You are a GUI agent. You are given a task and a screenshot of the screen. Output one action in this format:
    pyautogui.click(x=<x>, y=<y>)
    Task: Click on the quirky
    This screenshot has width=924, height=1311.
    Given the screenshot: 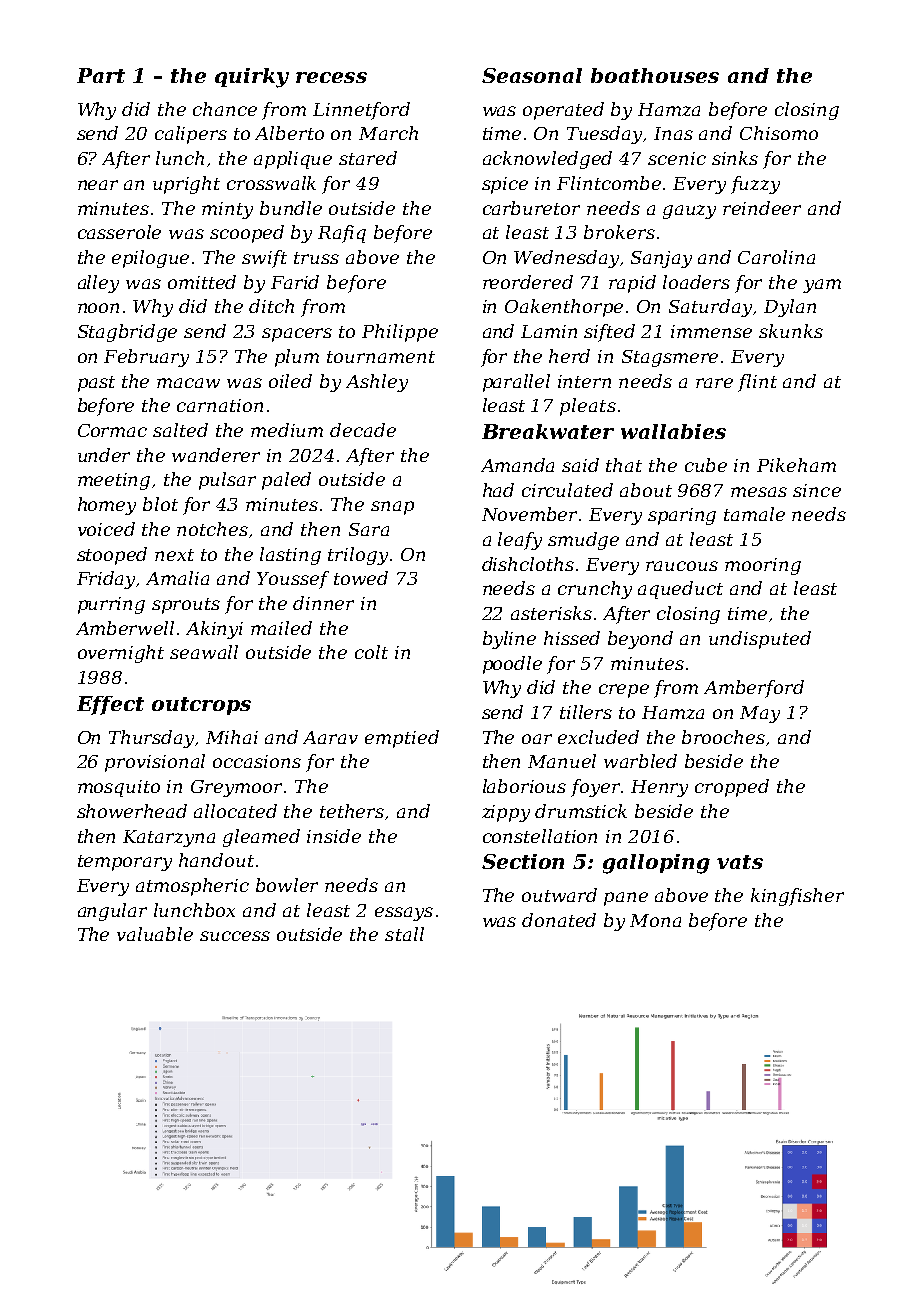 What is the action you would take?
    pyautogui.click(x=252, y=78)
